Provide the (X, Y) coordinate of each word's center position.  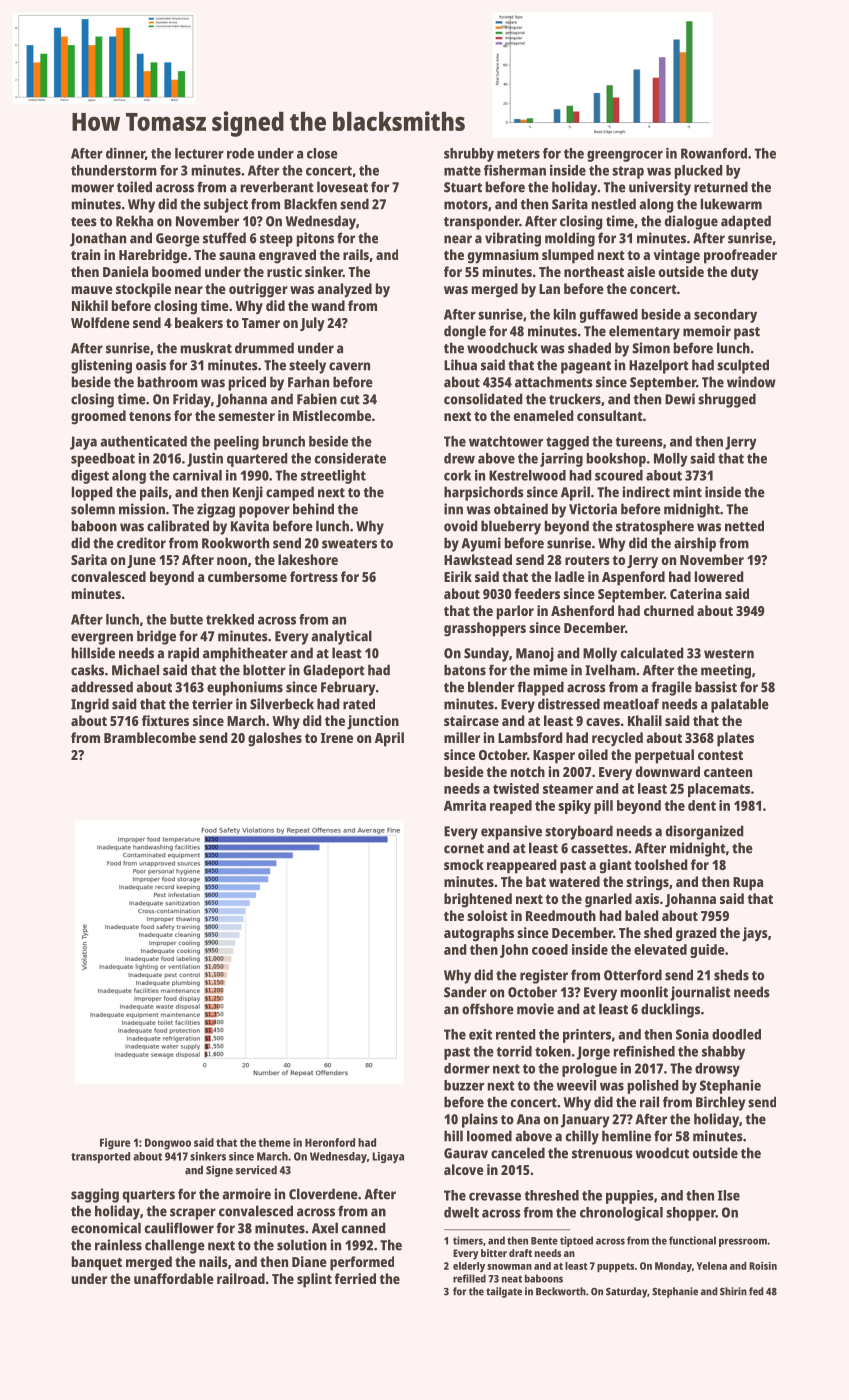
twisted (516, 788)
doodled (736, 1034)
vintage (676, 256)
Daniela (125, 271)
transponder (481, 222)
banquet (97, 1263)
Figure (115, 1144)
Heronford (330, 1142)
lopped (92, 493)
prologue (589, 1070)
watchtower (506, 441)
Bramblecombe (150, 737)
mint (687, 492)
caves (603, 722)
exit (480, 1034)
